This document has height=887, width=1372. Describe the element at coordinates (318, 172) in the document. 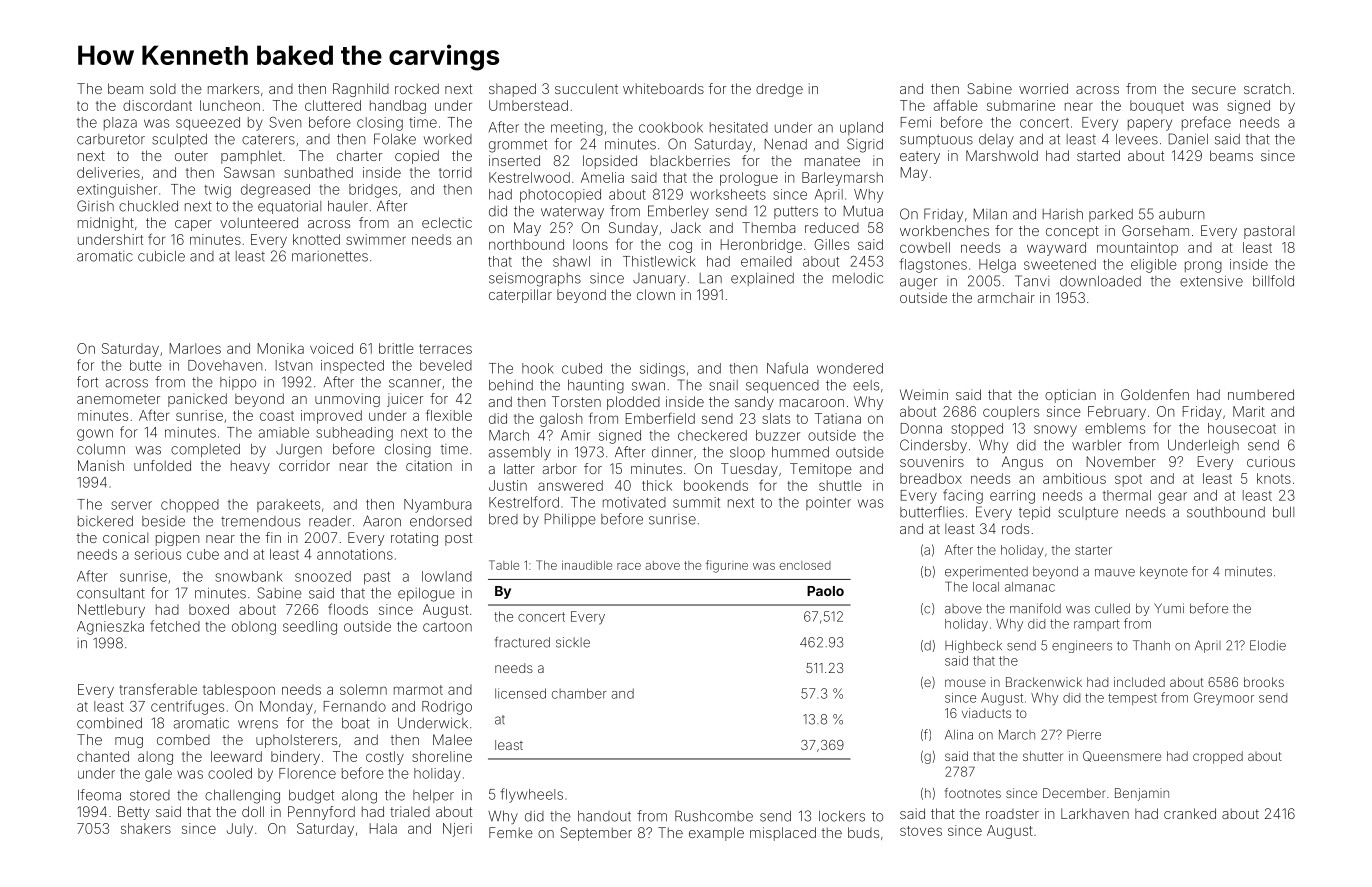

I see `sunbathed` at that location.
